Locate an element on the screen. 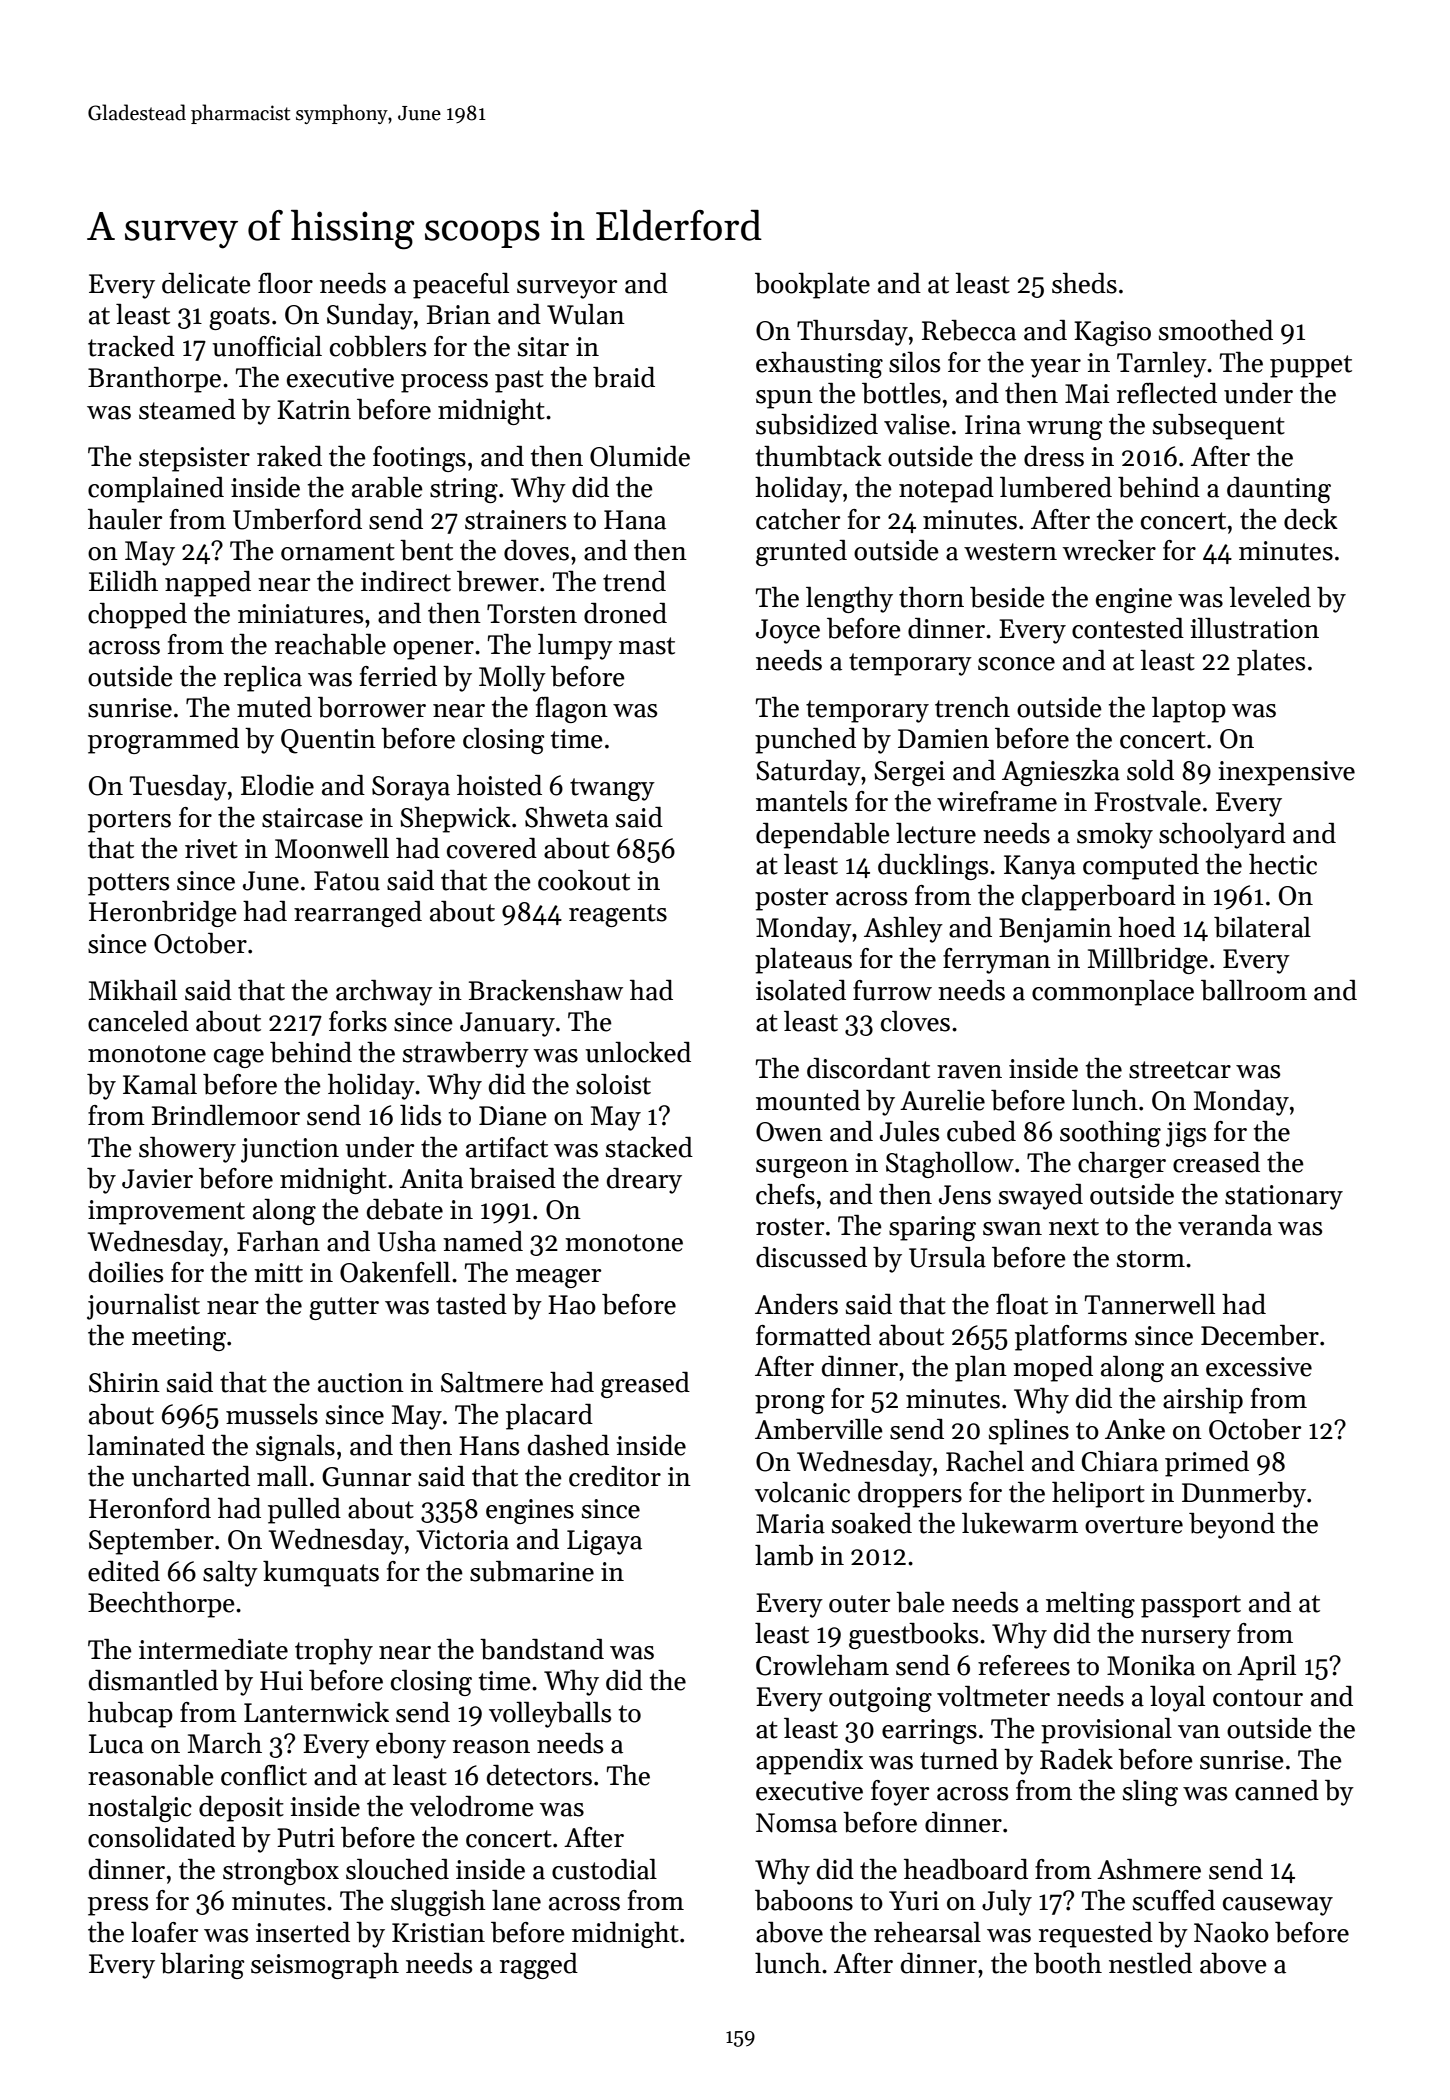 The height and width of the screenshot is (2100, 1450). bookplate is located at coordinates (812, 286).
